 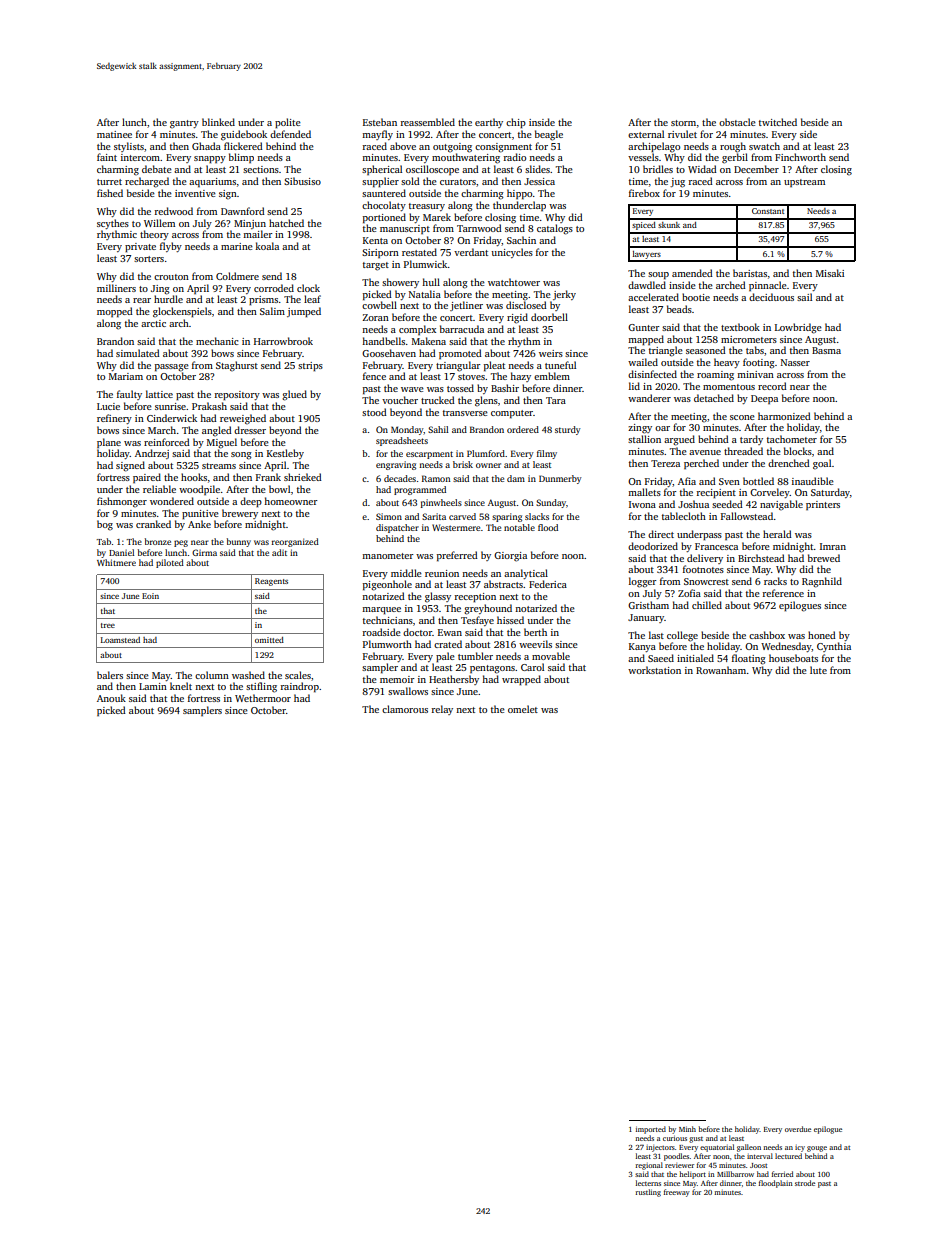 What do you see at coordinates (646, 618) in the screenshot?
I see `January` at bounding box center [646, 618].
